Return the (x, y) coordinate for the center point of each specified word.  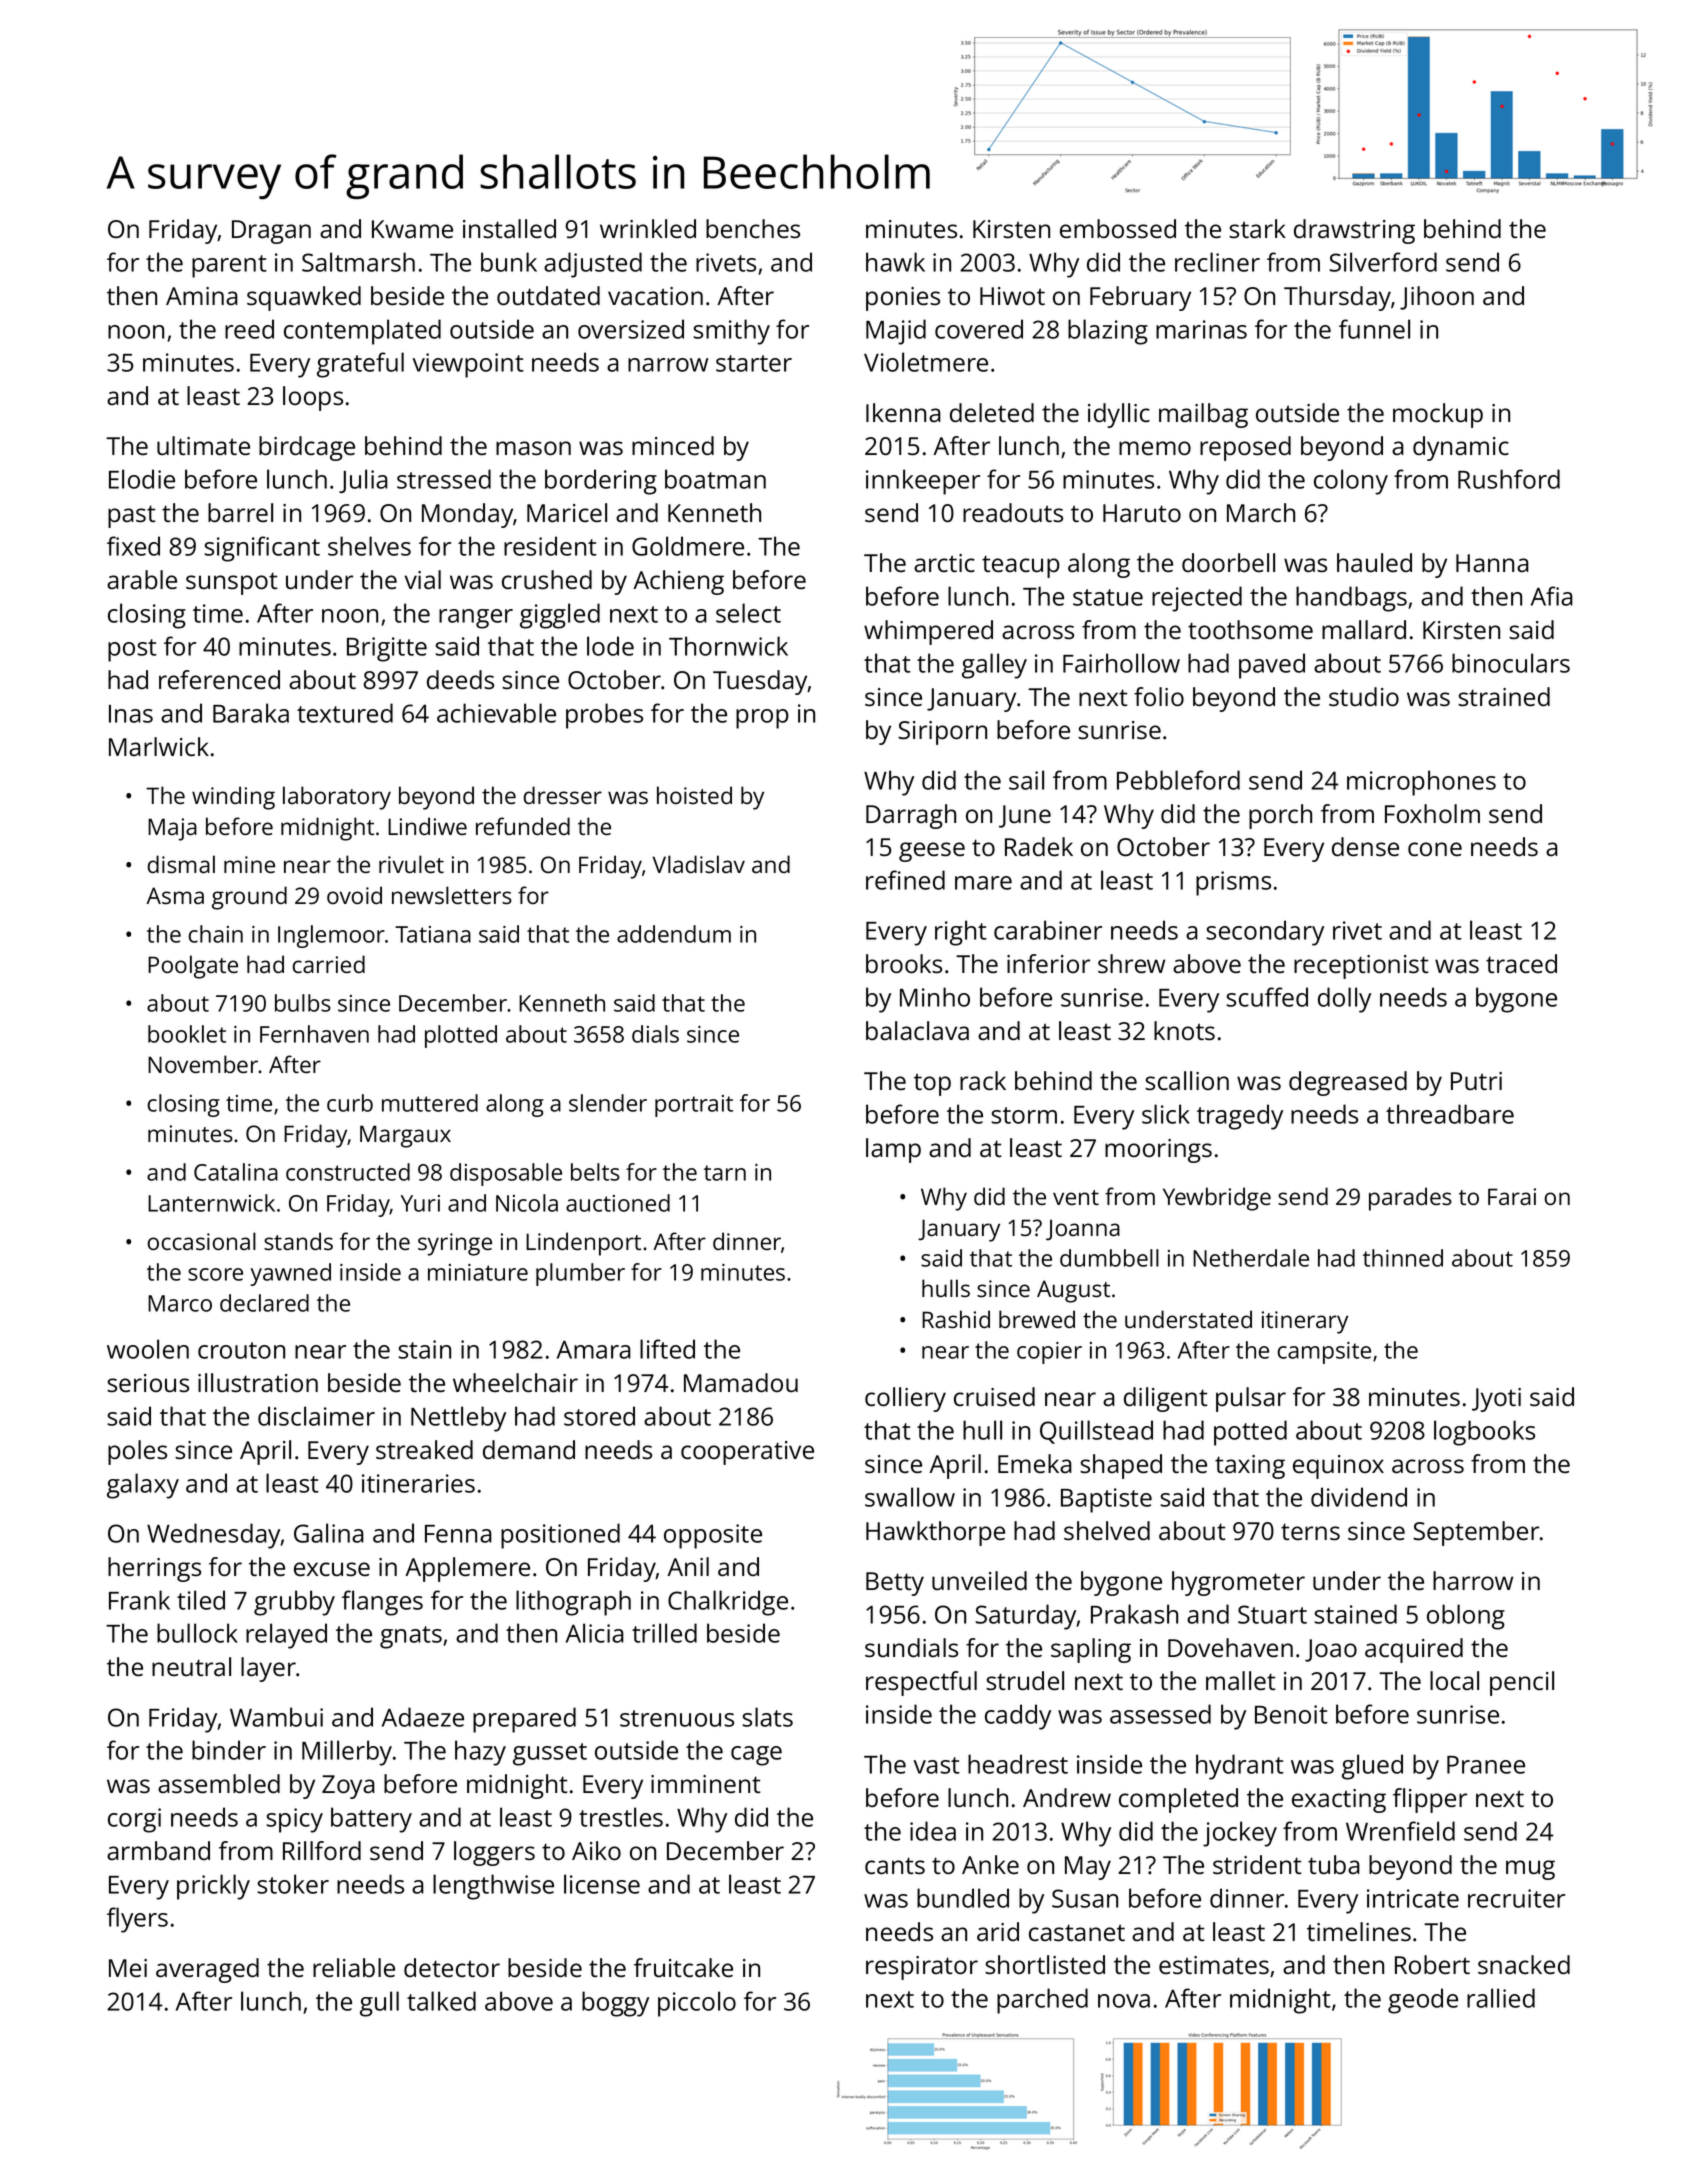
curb (350, 1103)
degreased (1348, 1083)
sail (1026, 780)
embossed (1118, 229)
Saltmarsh (358, 262)
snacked (1524, 1965)
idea (933, 1831)
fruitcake (683, 1968)
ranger (476, 619)
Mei (128, 1968)
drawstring (1354, 231)
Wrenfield (1400, 1831)
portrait (694, 1106)
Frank (139, 1600)
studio (1364, 697)
